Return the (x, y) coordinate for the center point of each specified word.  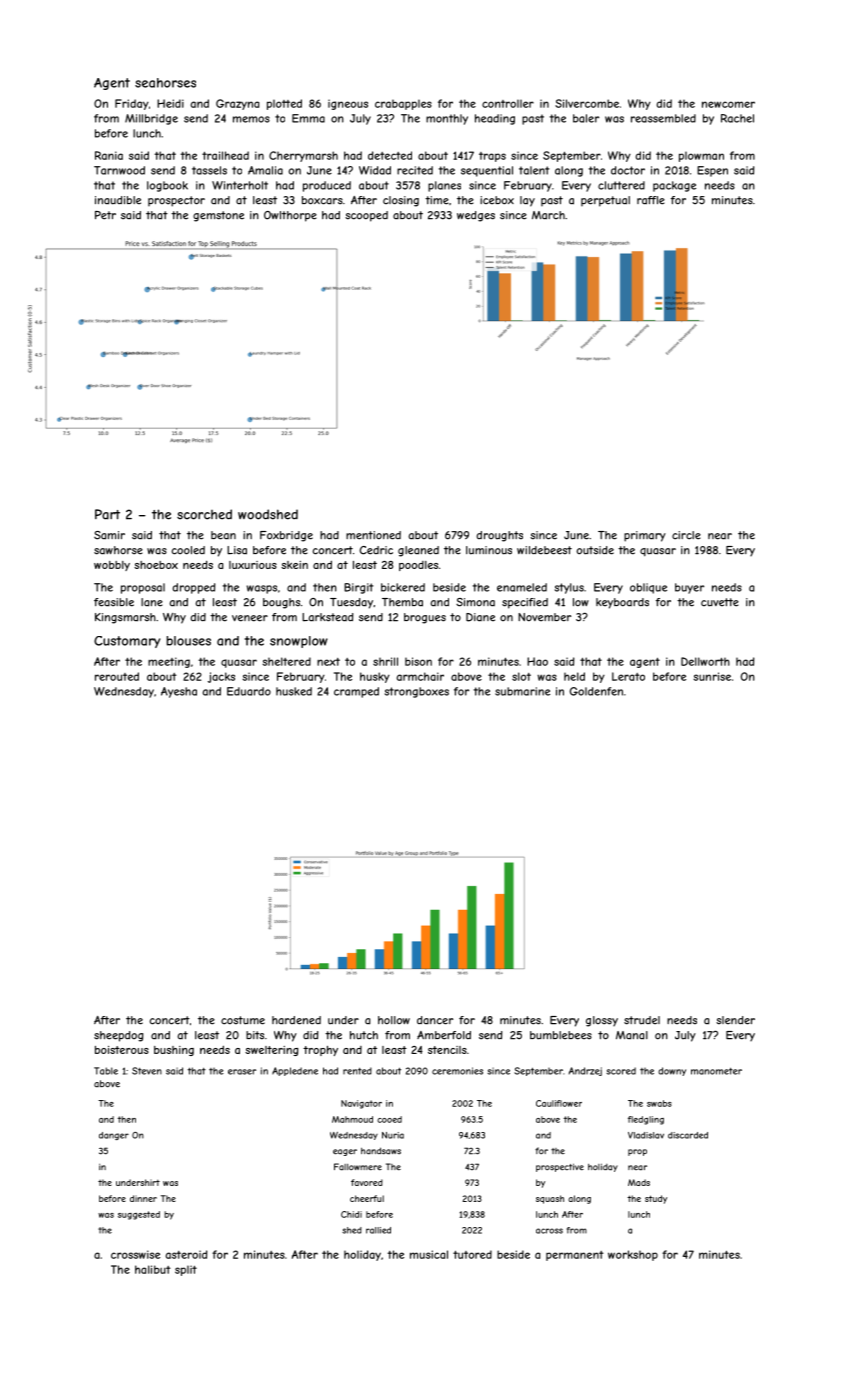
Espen (712, 171)
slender (735, 1020)
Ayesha (179, 692)
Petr (105, 215)
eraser (242, 1072)
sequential (487, 171)
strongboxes (417, 692)
